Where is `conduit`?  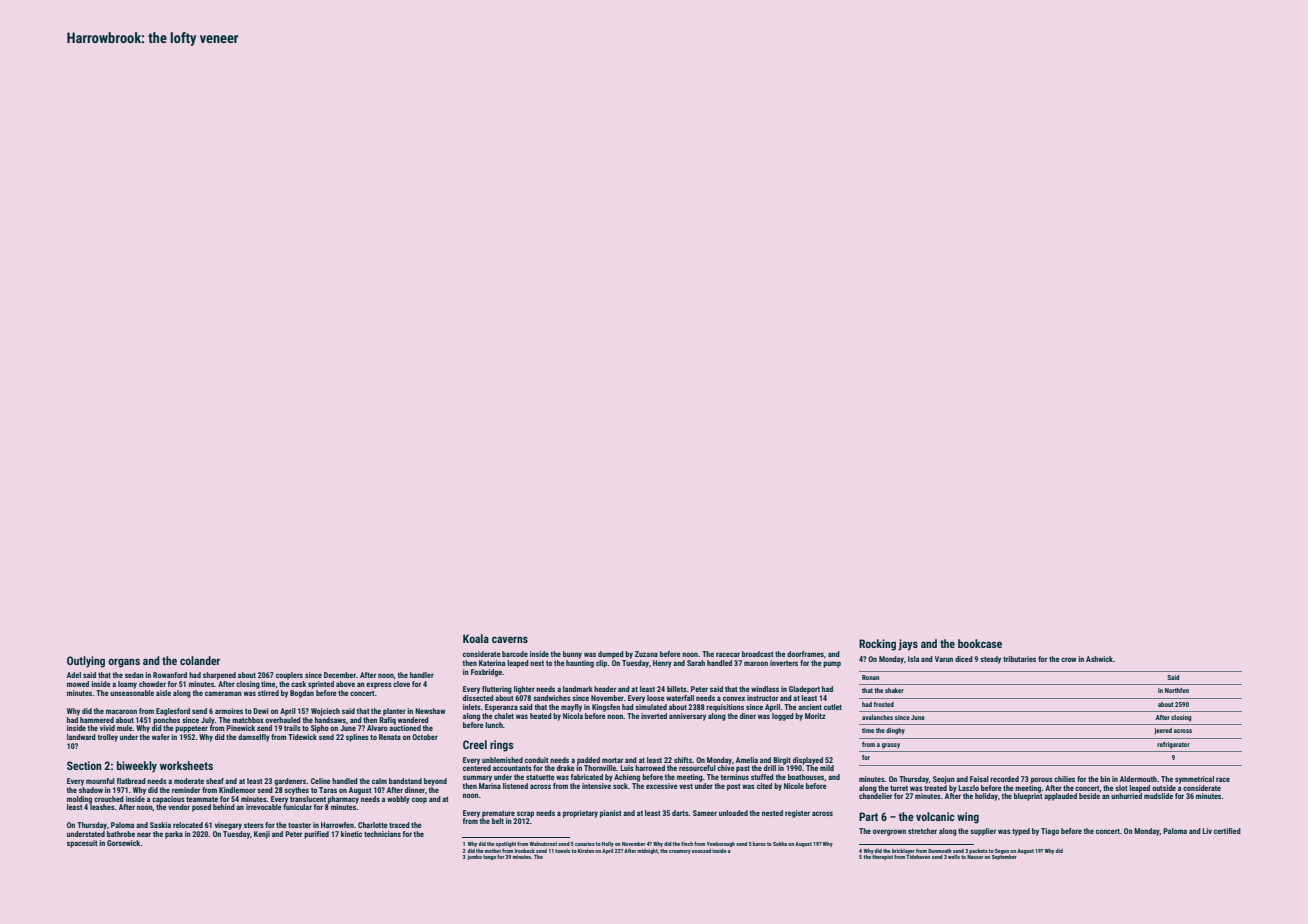
conduit is located at coordinates (537, 760).
